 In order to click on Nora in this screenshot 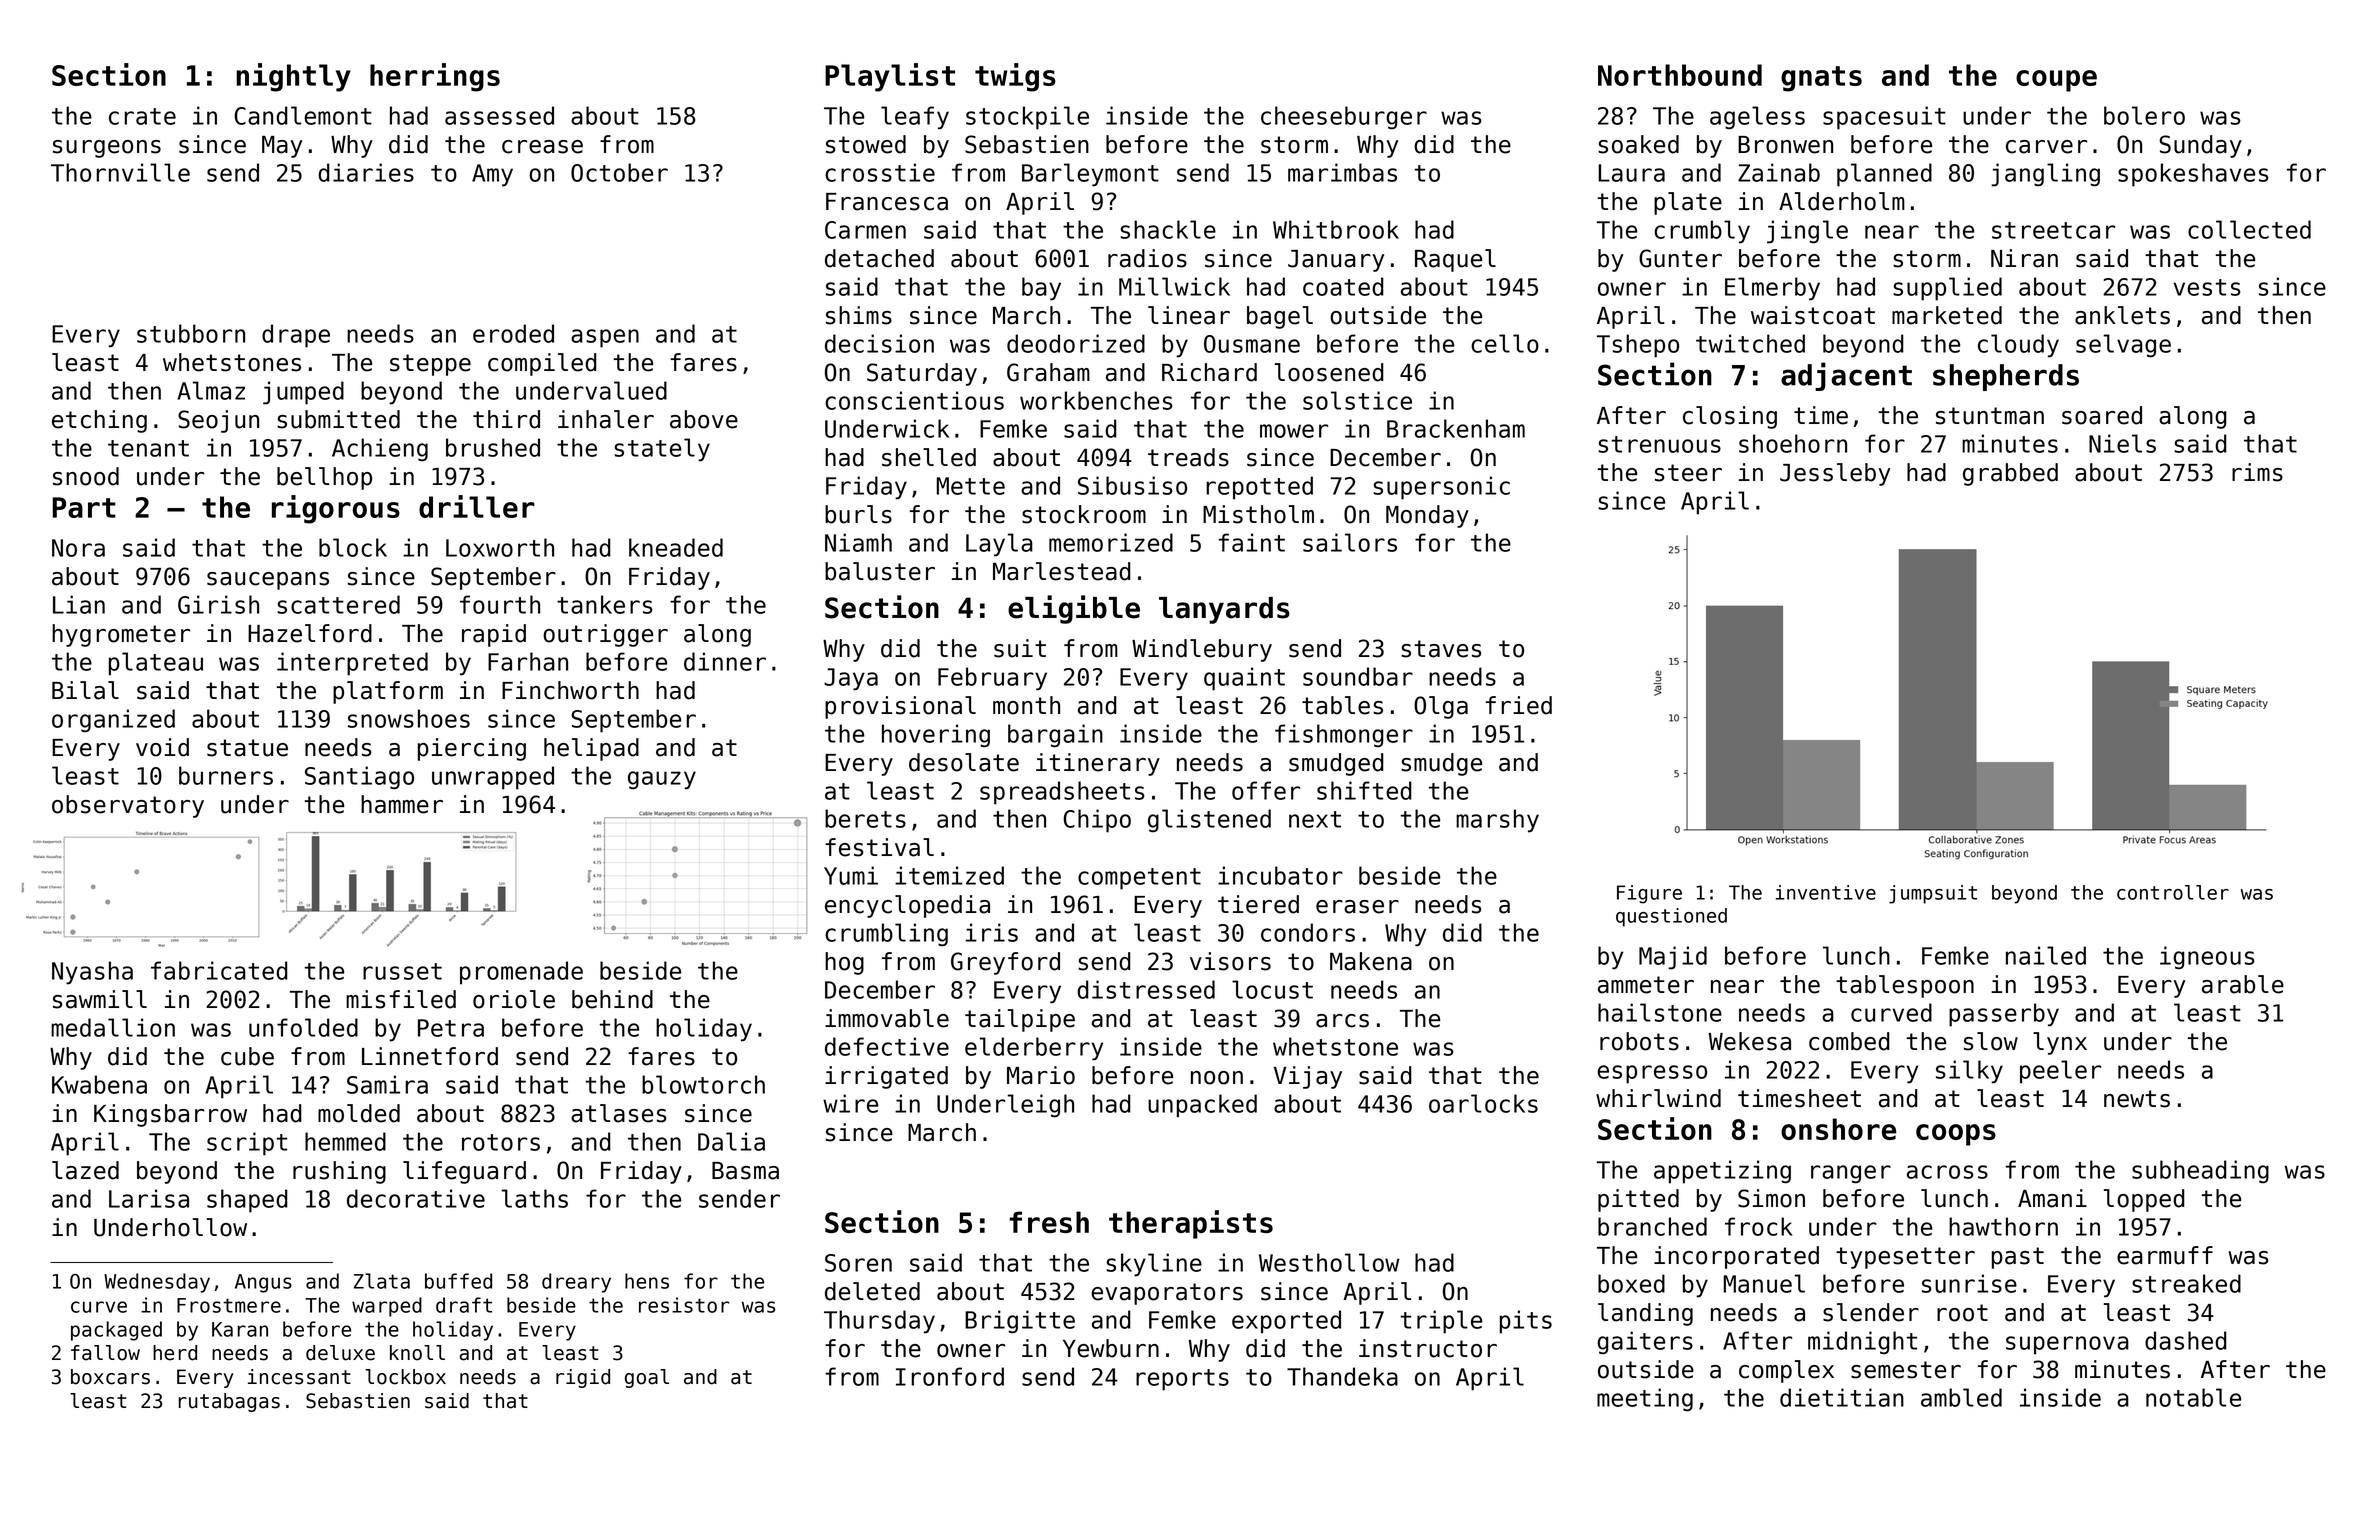, I will do `click(78, 548)`.
